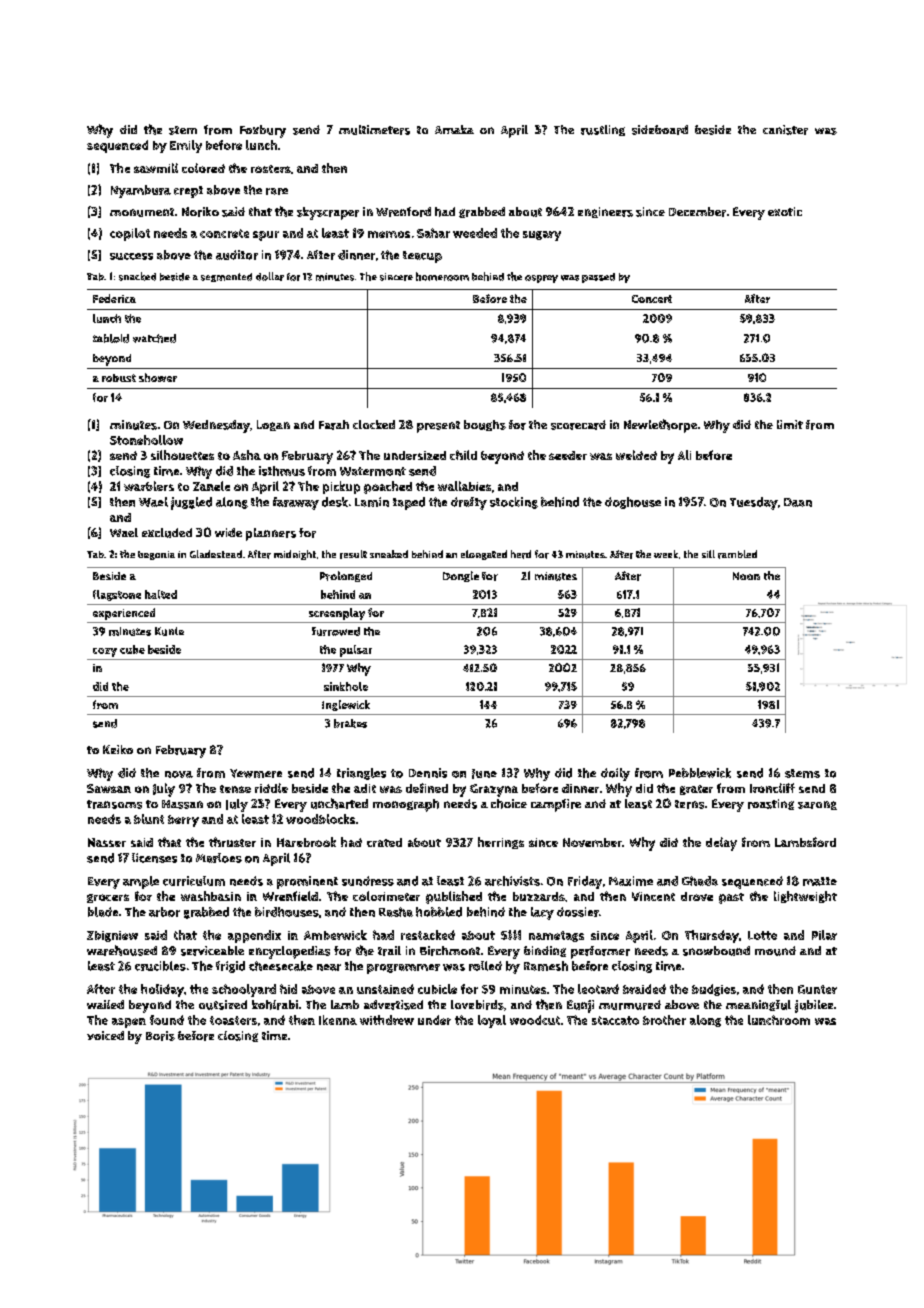 The width and height of the screenshot is (924, 1308). Describe the element at coordinates (191, 503) in the screenshot. I see `juggled` at that location.
